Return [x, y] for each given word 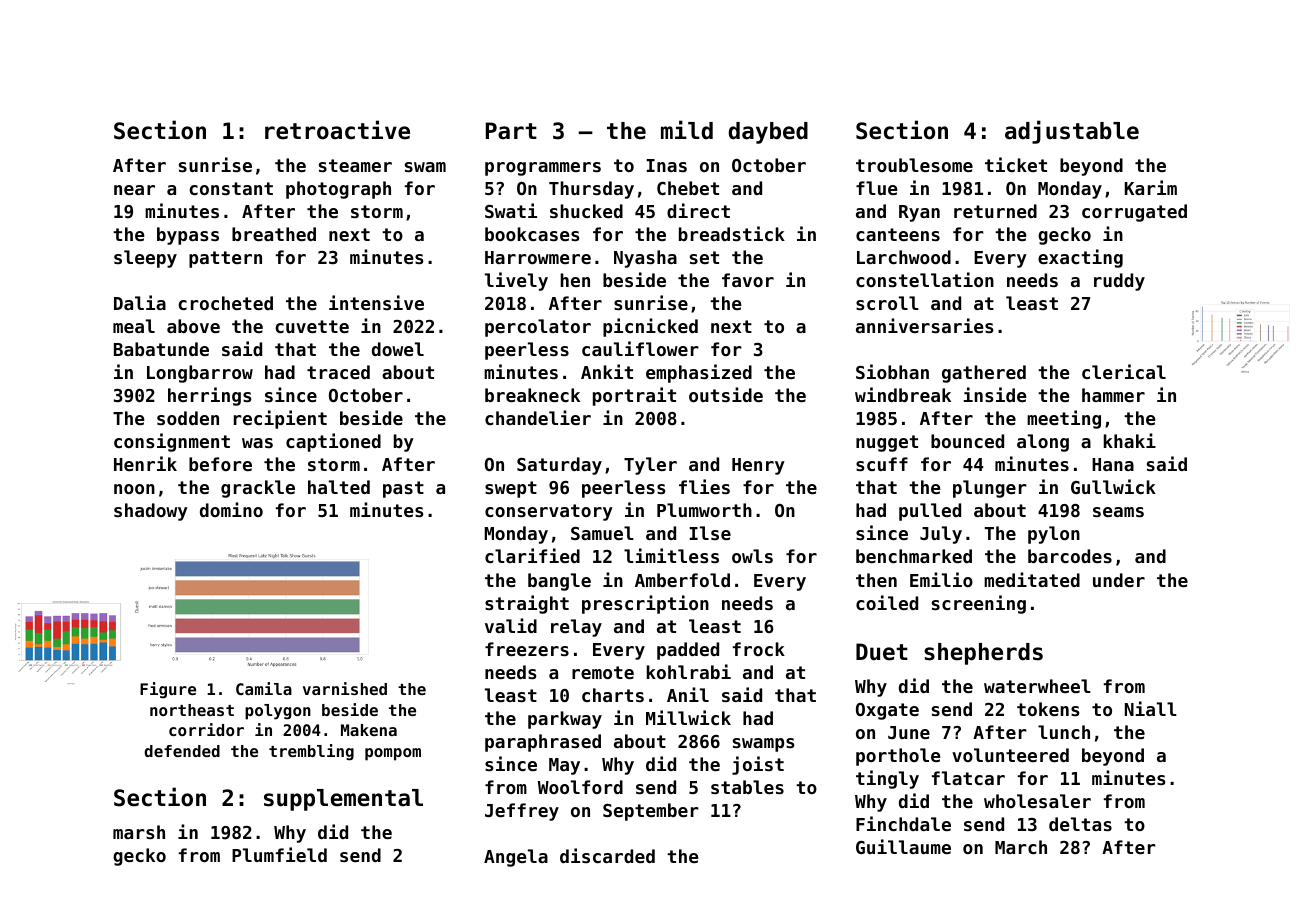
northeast [192, 710]
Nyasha [645, 259]
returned [995, 211]
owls [752, 556]
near [134, 190]
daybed [768, 133]
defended [182, 751]
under [1119, 580]
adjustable [1072, 132]
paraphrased [543, 743]
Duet [882, 652]
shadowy [151, 512]
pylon [1054, 535]
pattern [225, 259]
